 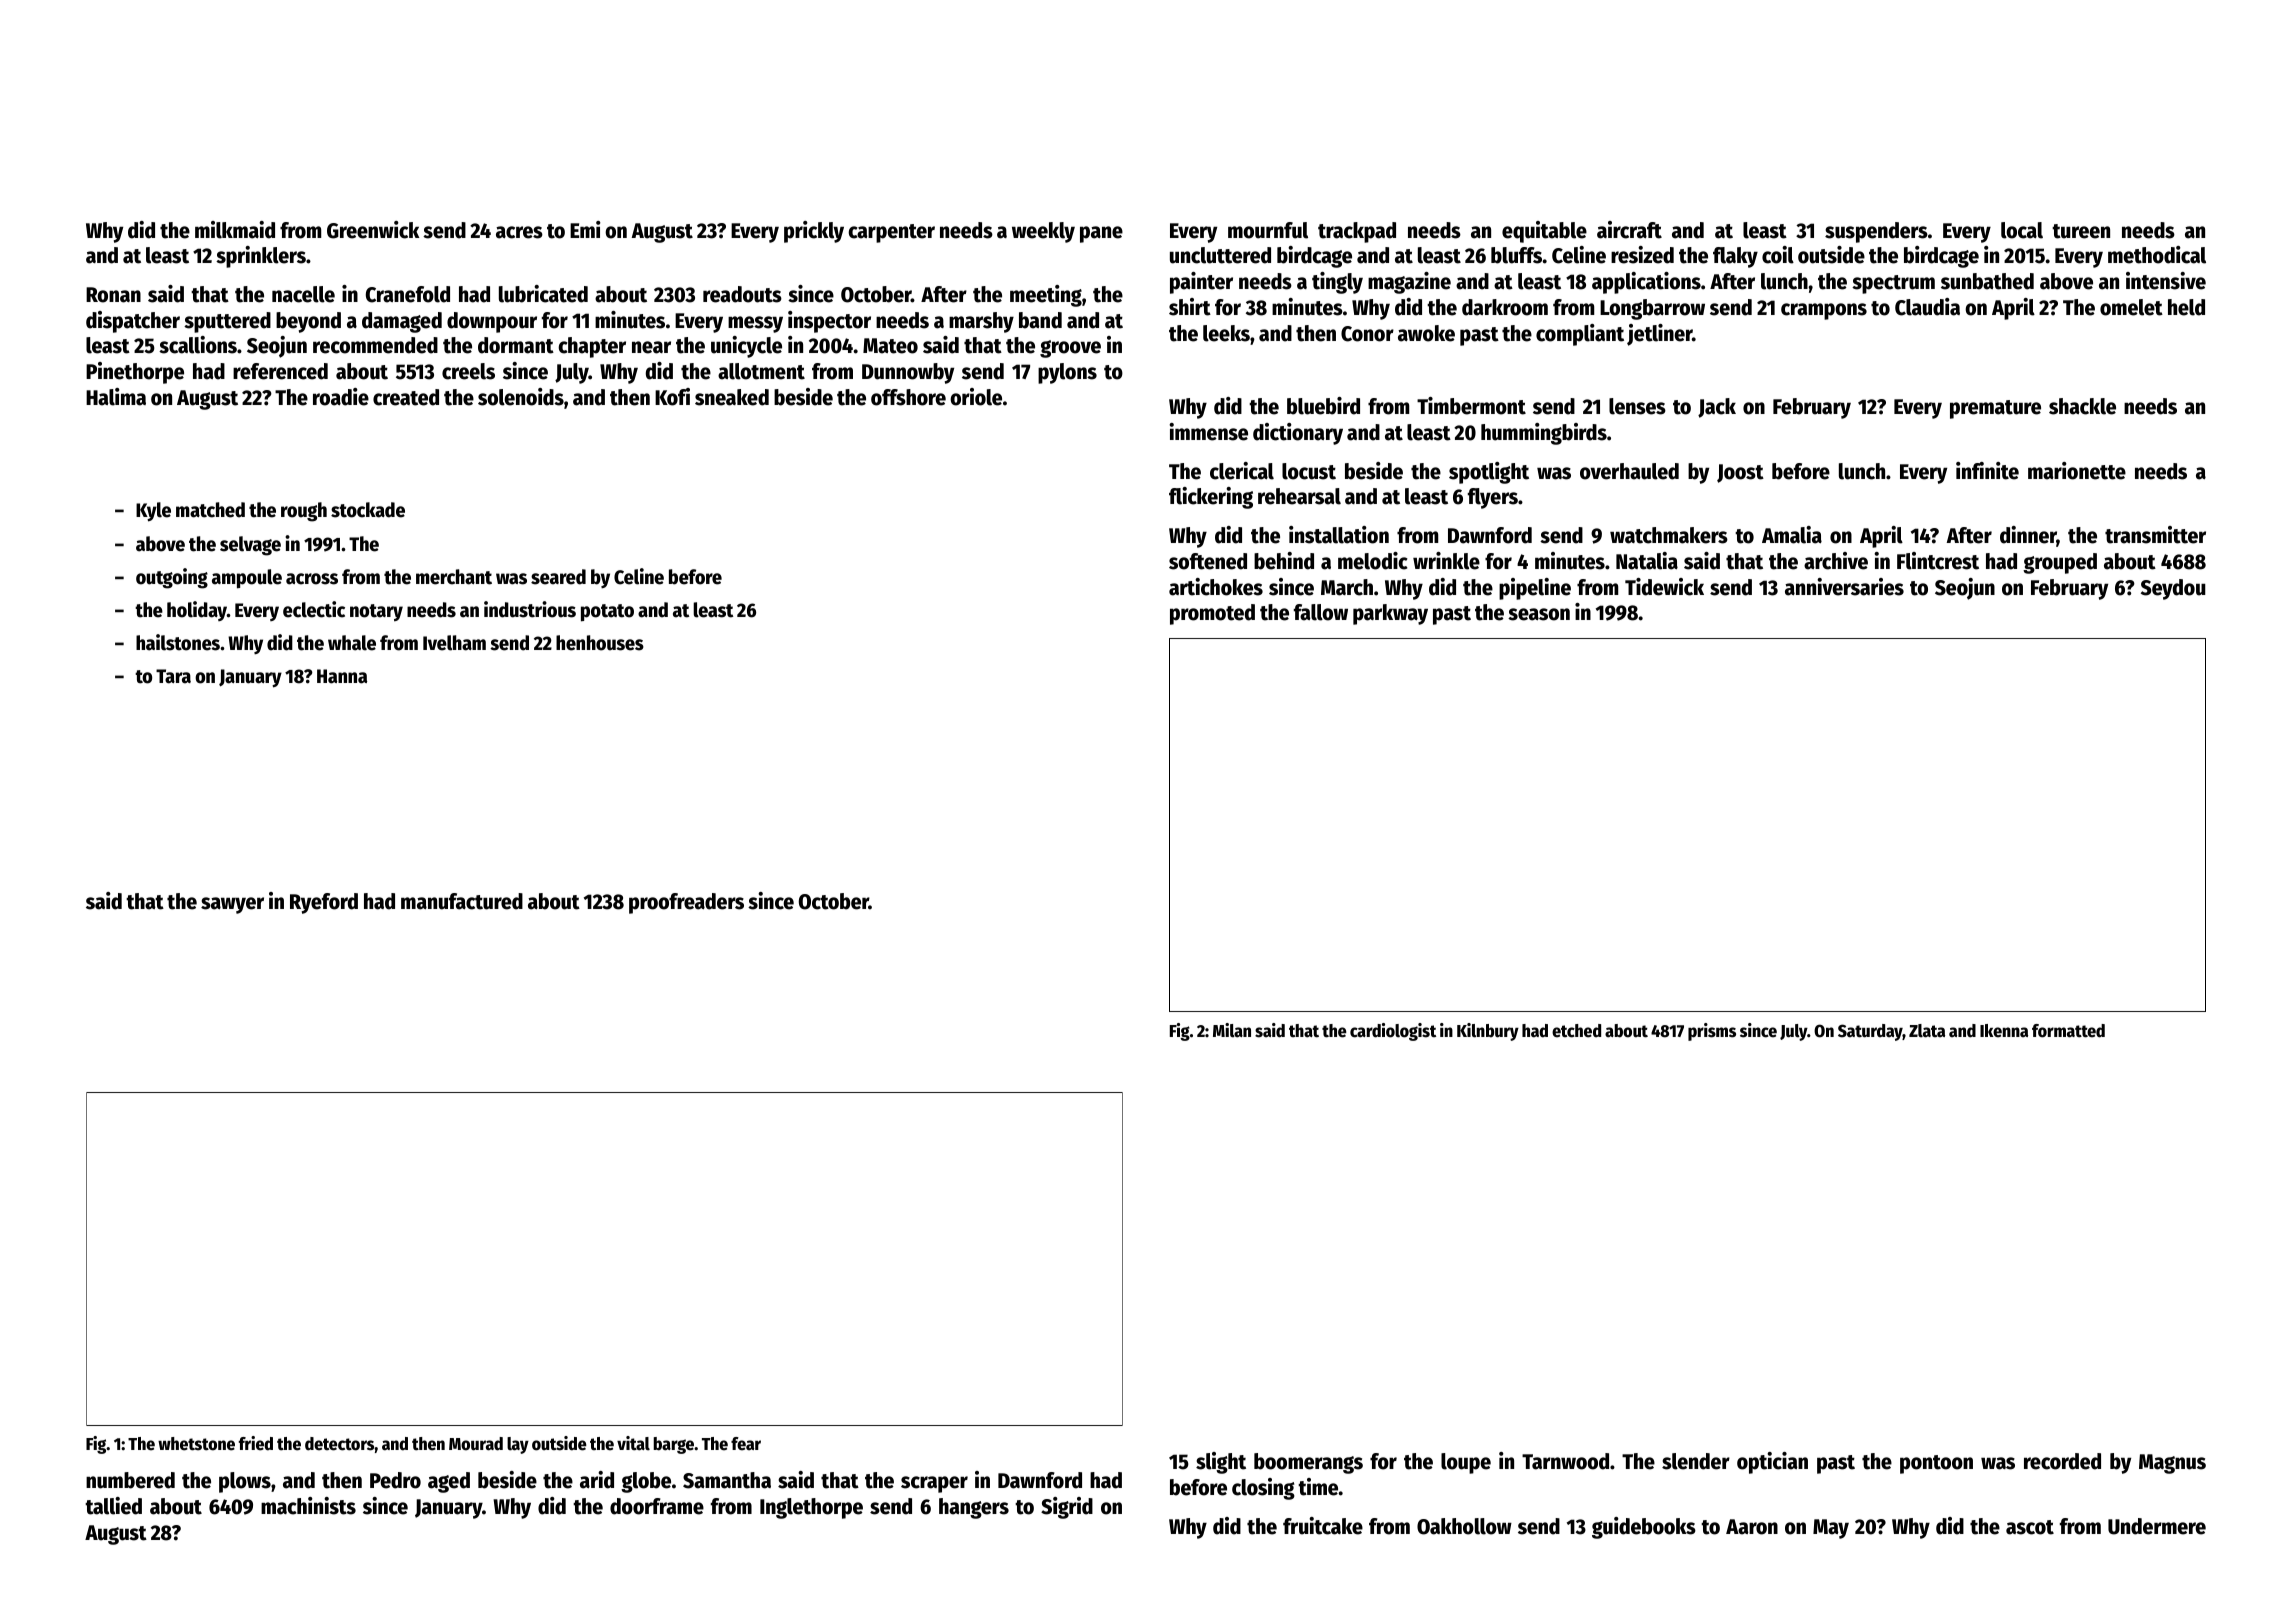 What do you see at coordinates (1232, 1030) in the document?
I see `Milan` at bounding box center [1232, 1030].
